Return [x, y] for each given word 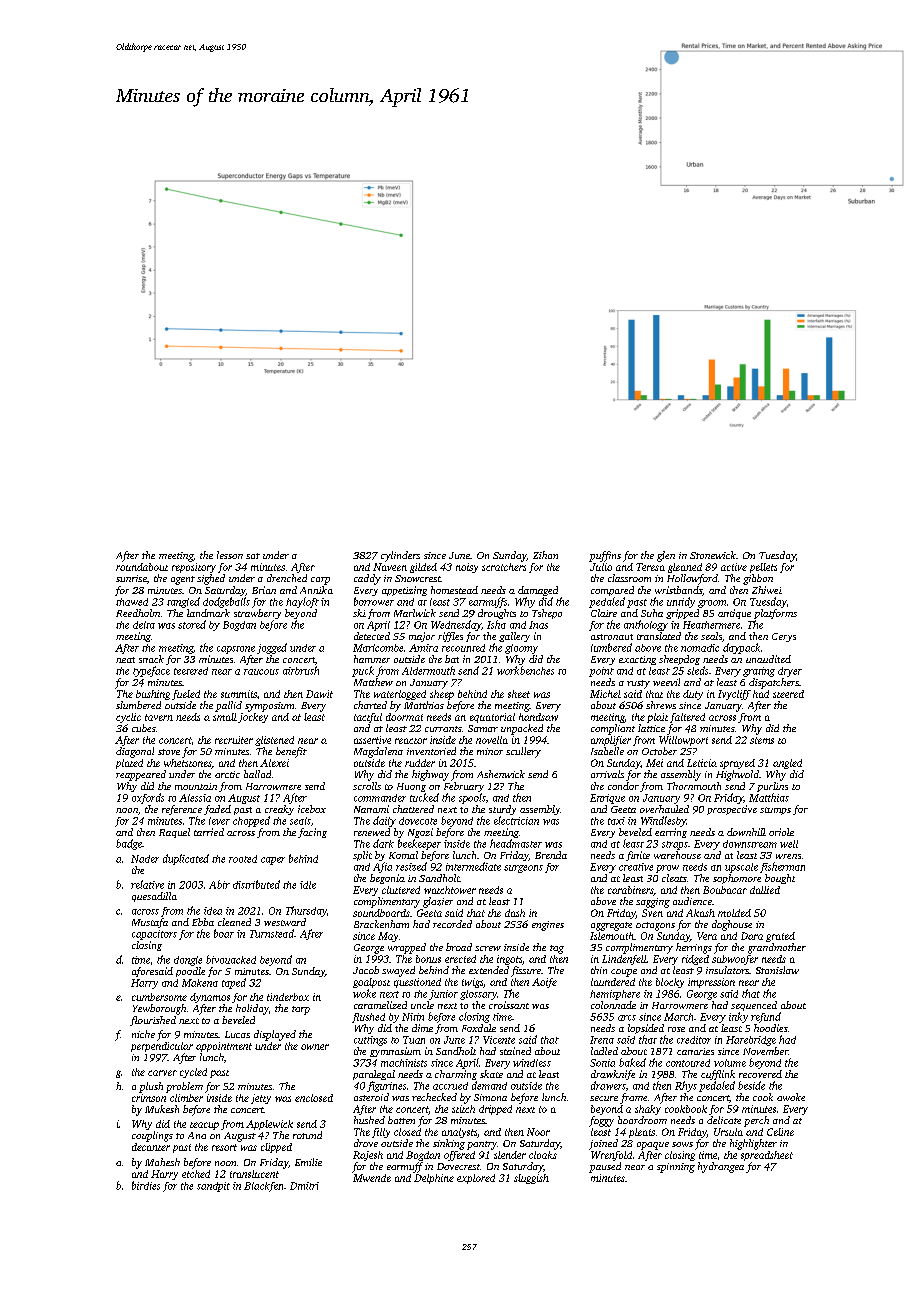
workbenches [525, 670]
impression [711, 983]
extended [489, 970]
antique [734, 614]
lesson [230, 555]
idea [213, 911]
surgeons [523, 869]
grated [780, 937]
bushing [153, 695]
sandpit [213, 1187]
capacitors [154, 935]
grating [759, 672]
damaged [538, 591]
